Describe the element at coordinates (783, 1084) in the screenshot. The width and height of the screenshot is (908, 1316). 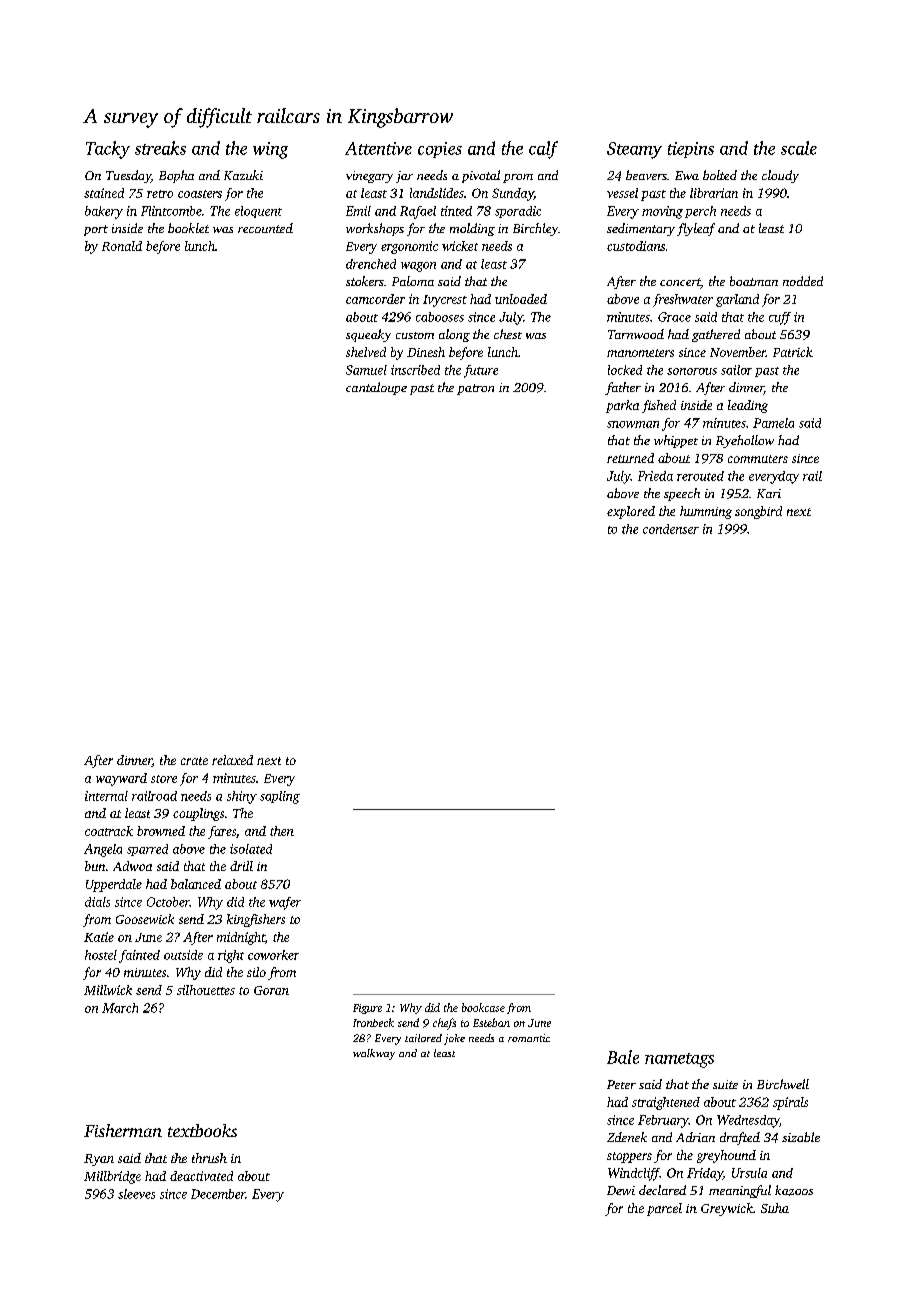
I see `Birchwell` at that location.
